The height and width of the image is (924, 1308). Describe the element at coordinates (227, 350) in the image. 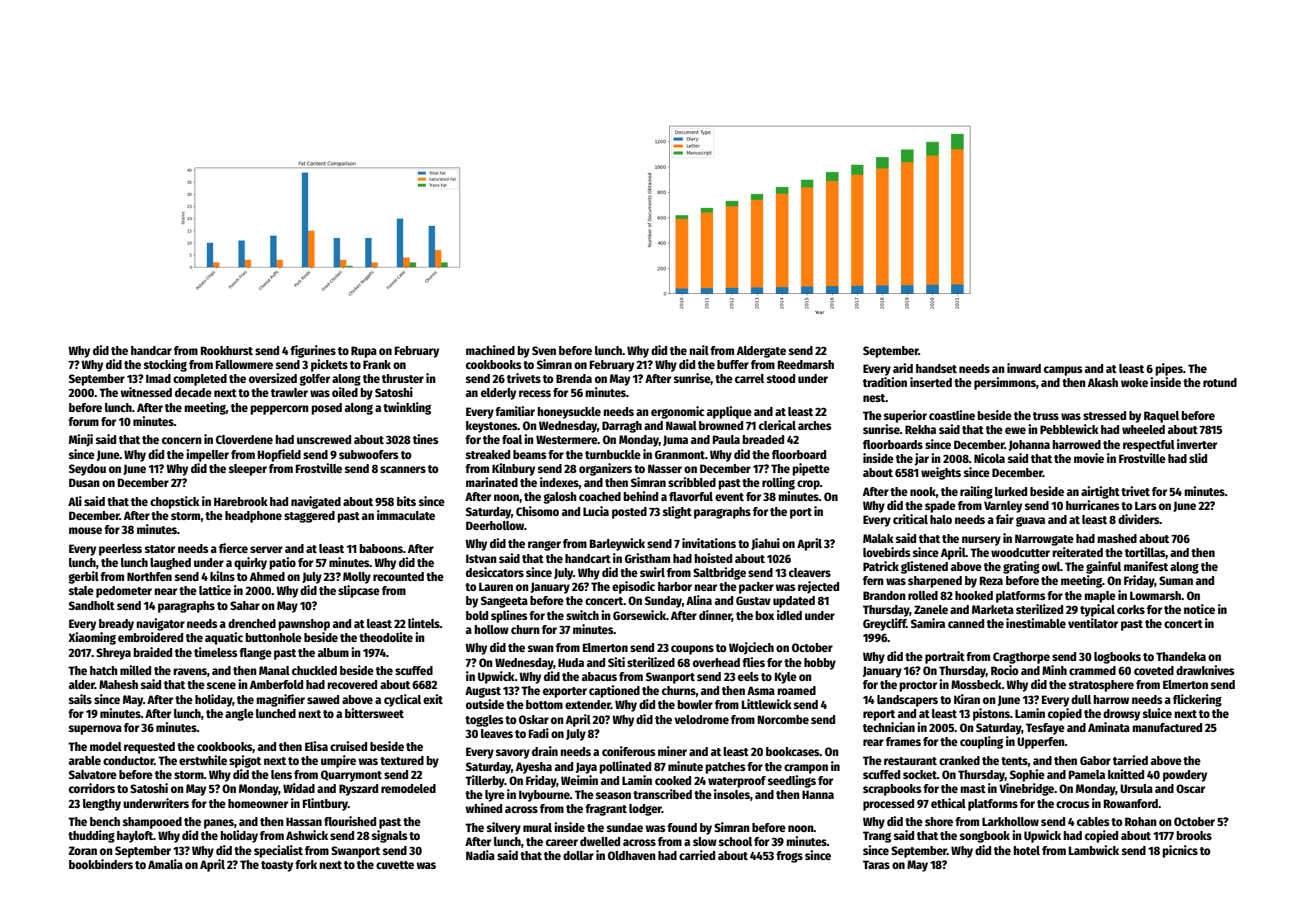

I see `Rookhurst` at that location.
